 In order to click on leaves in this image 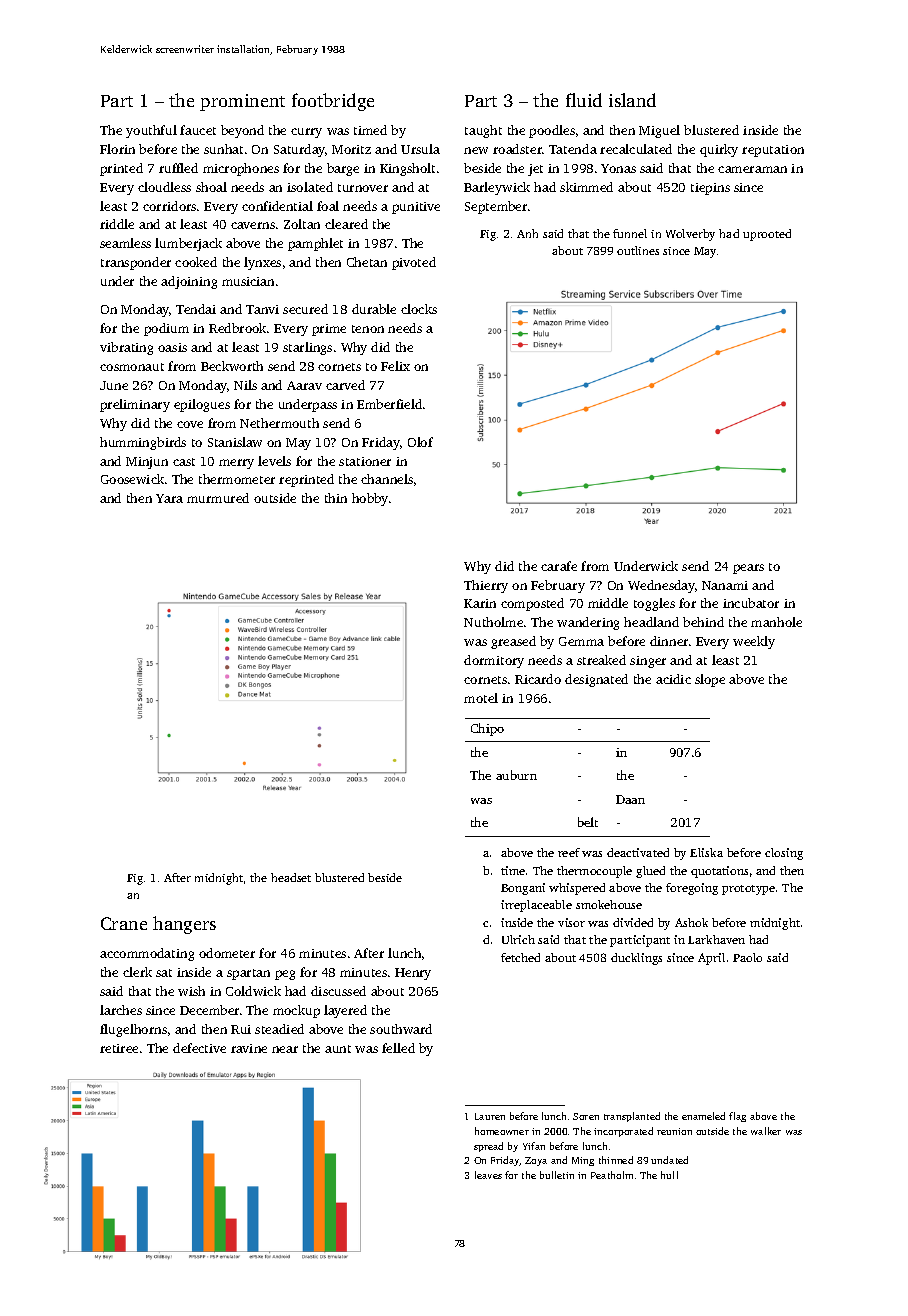, I will do `click(488, 1175)`.
